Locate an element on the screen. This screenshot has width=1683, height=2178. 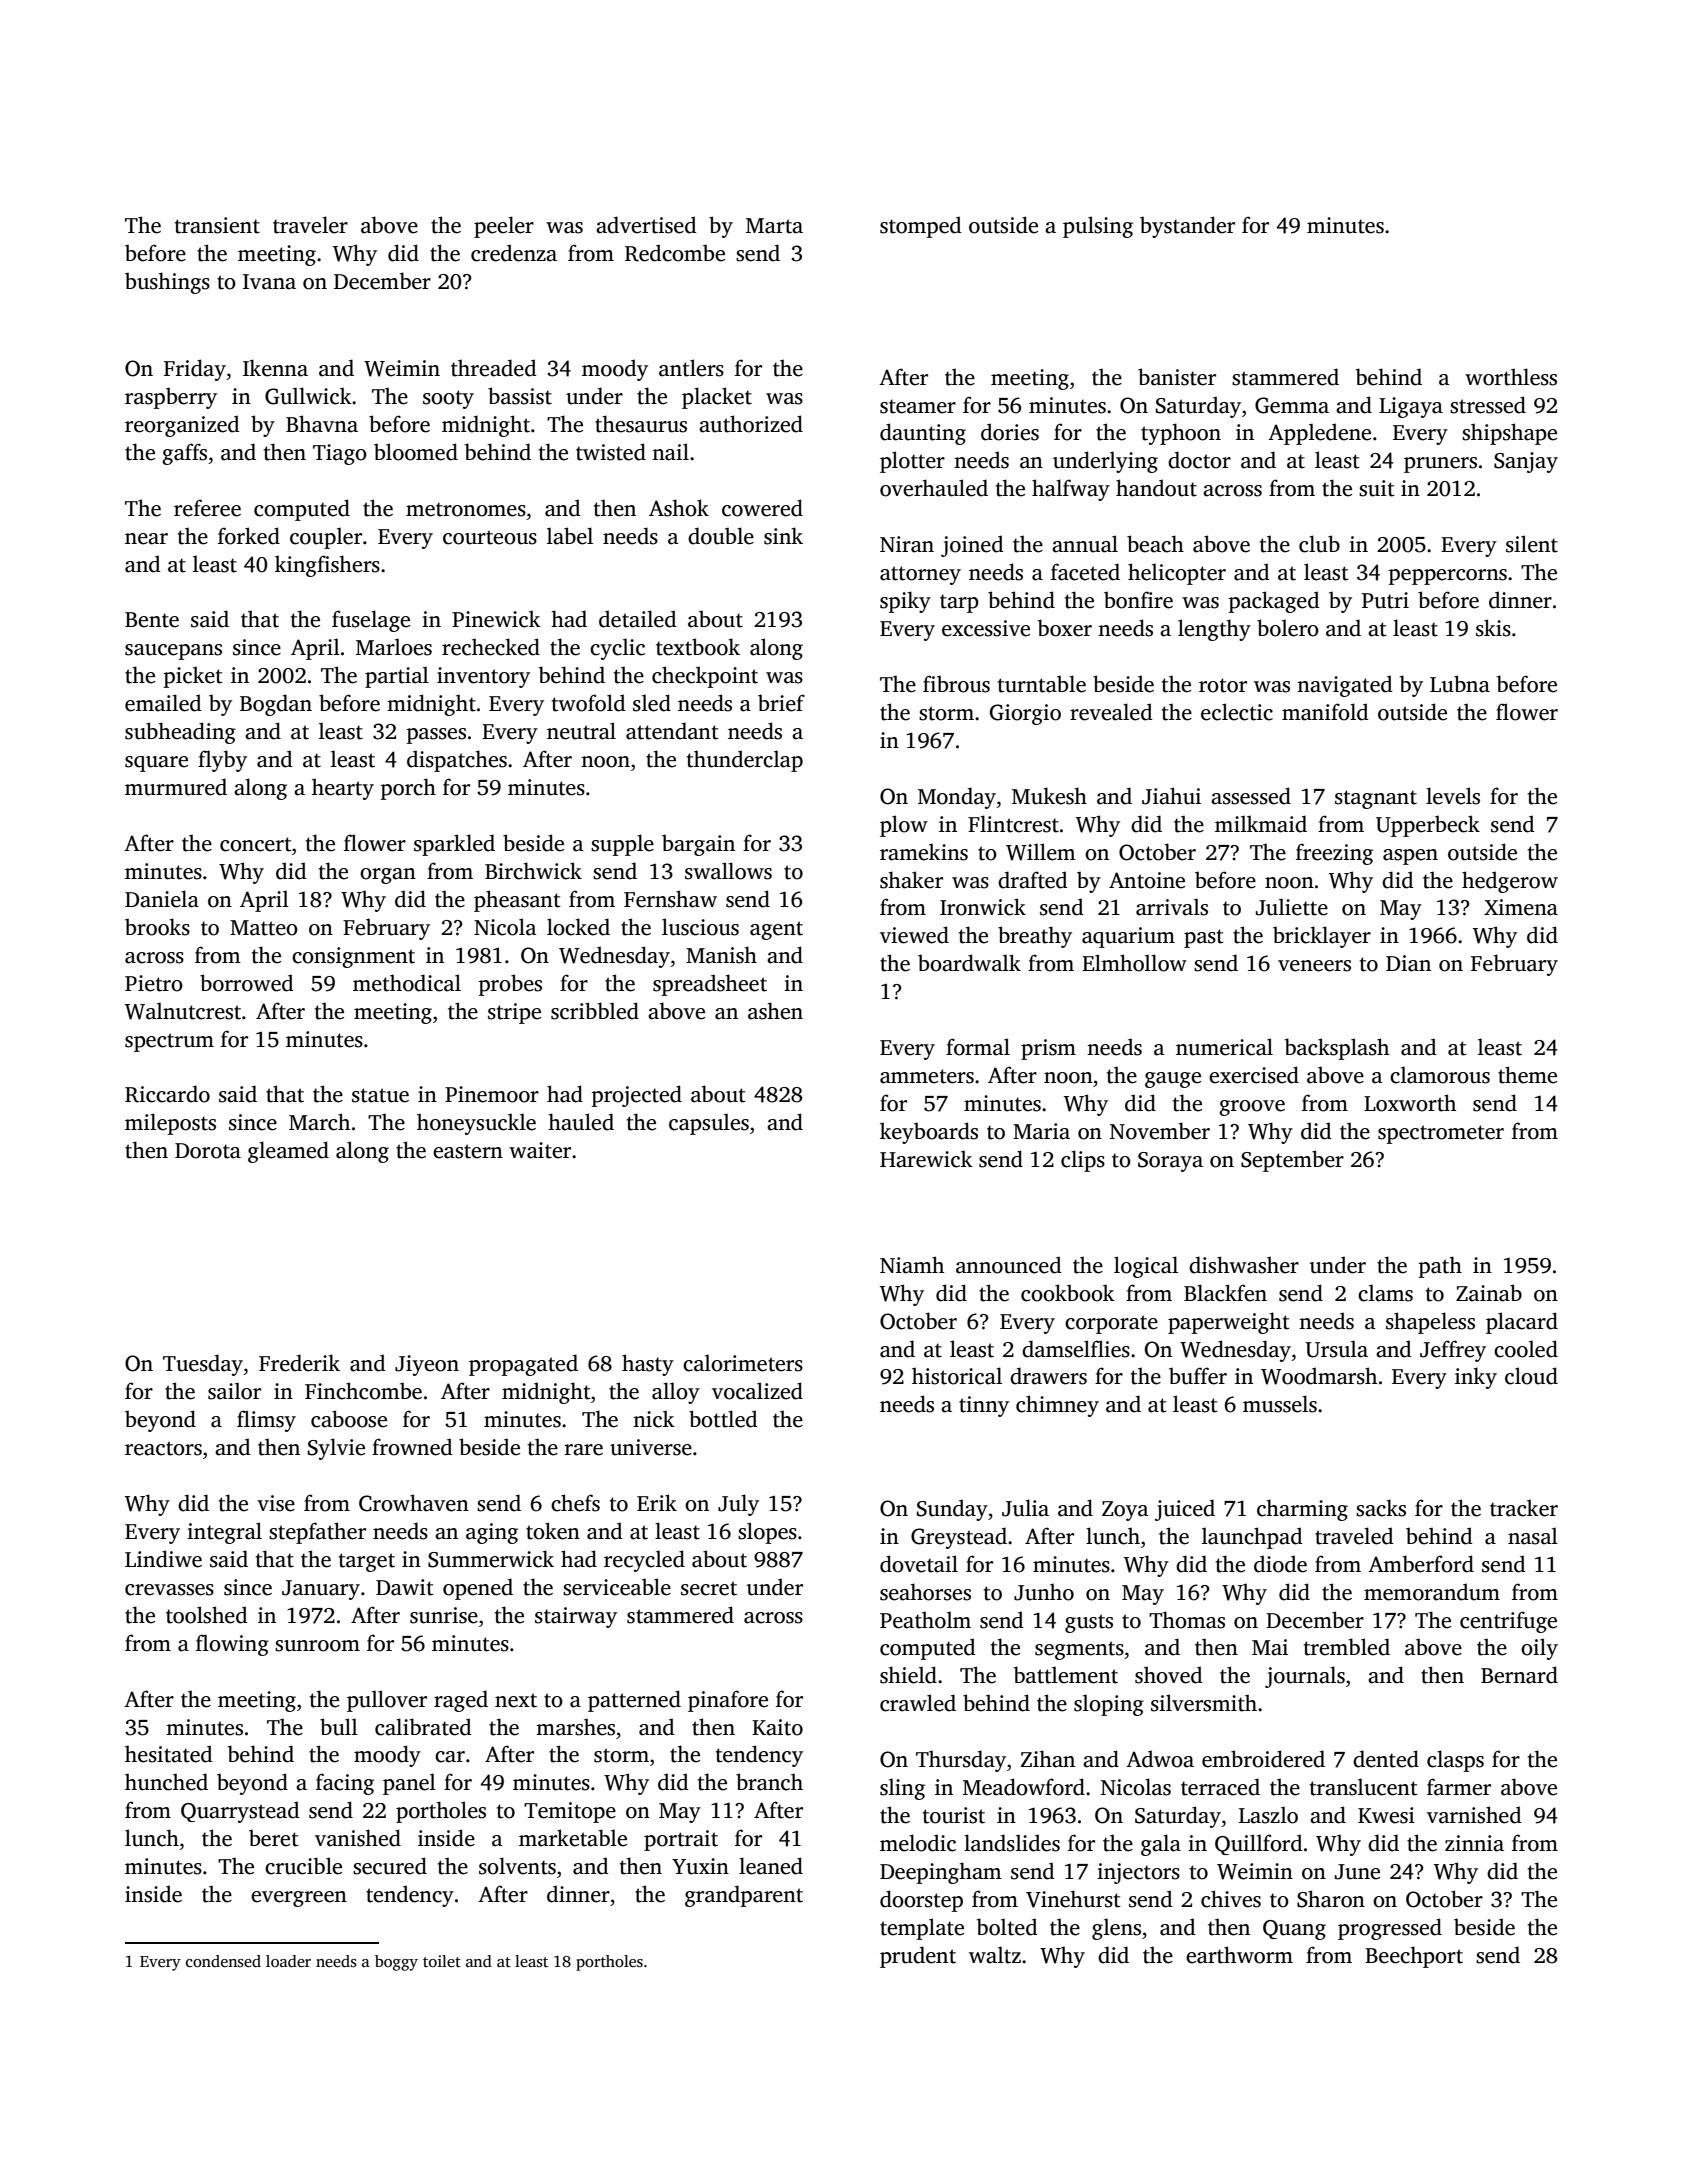
square is located at coordinates (156, 764).
